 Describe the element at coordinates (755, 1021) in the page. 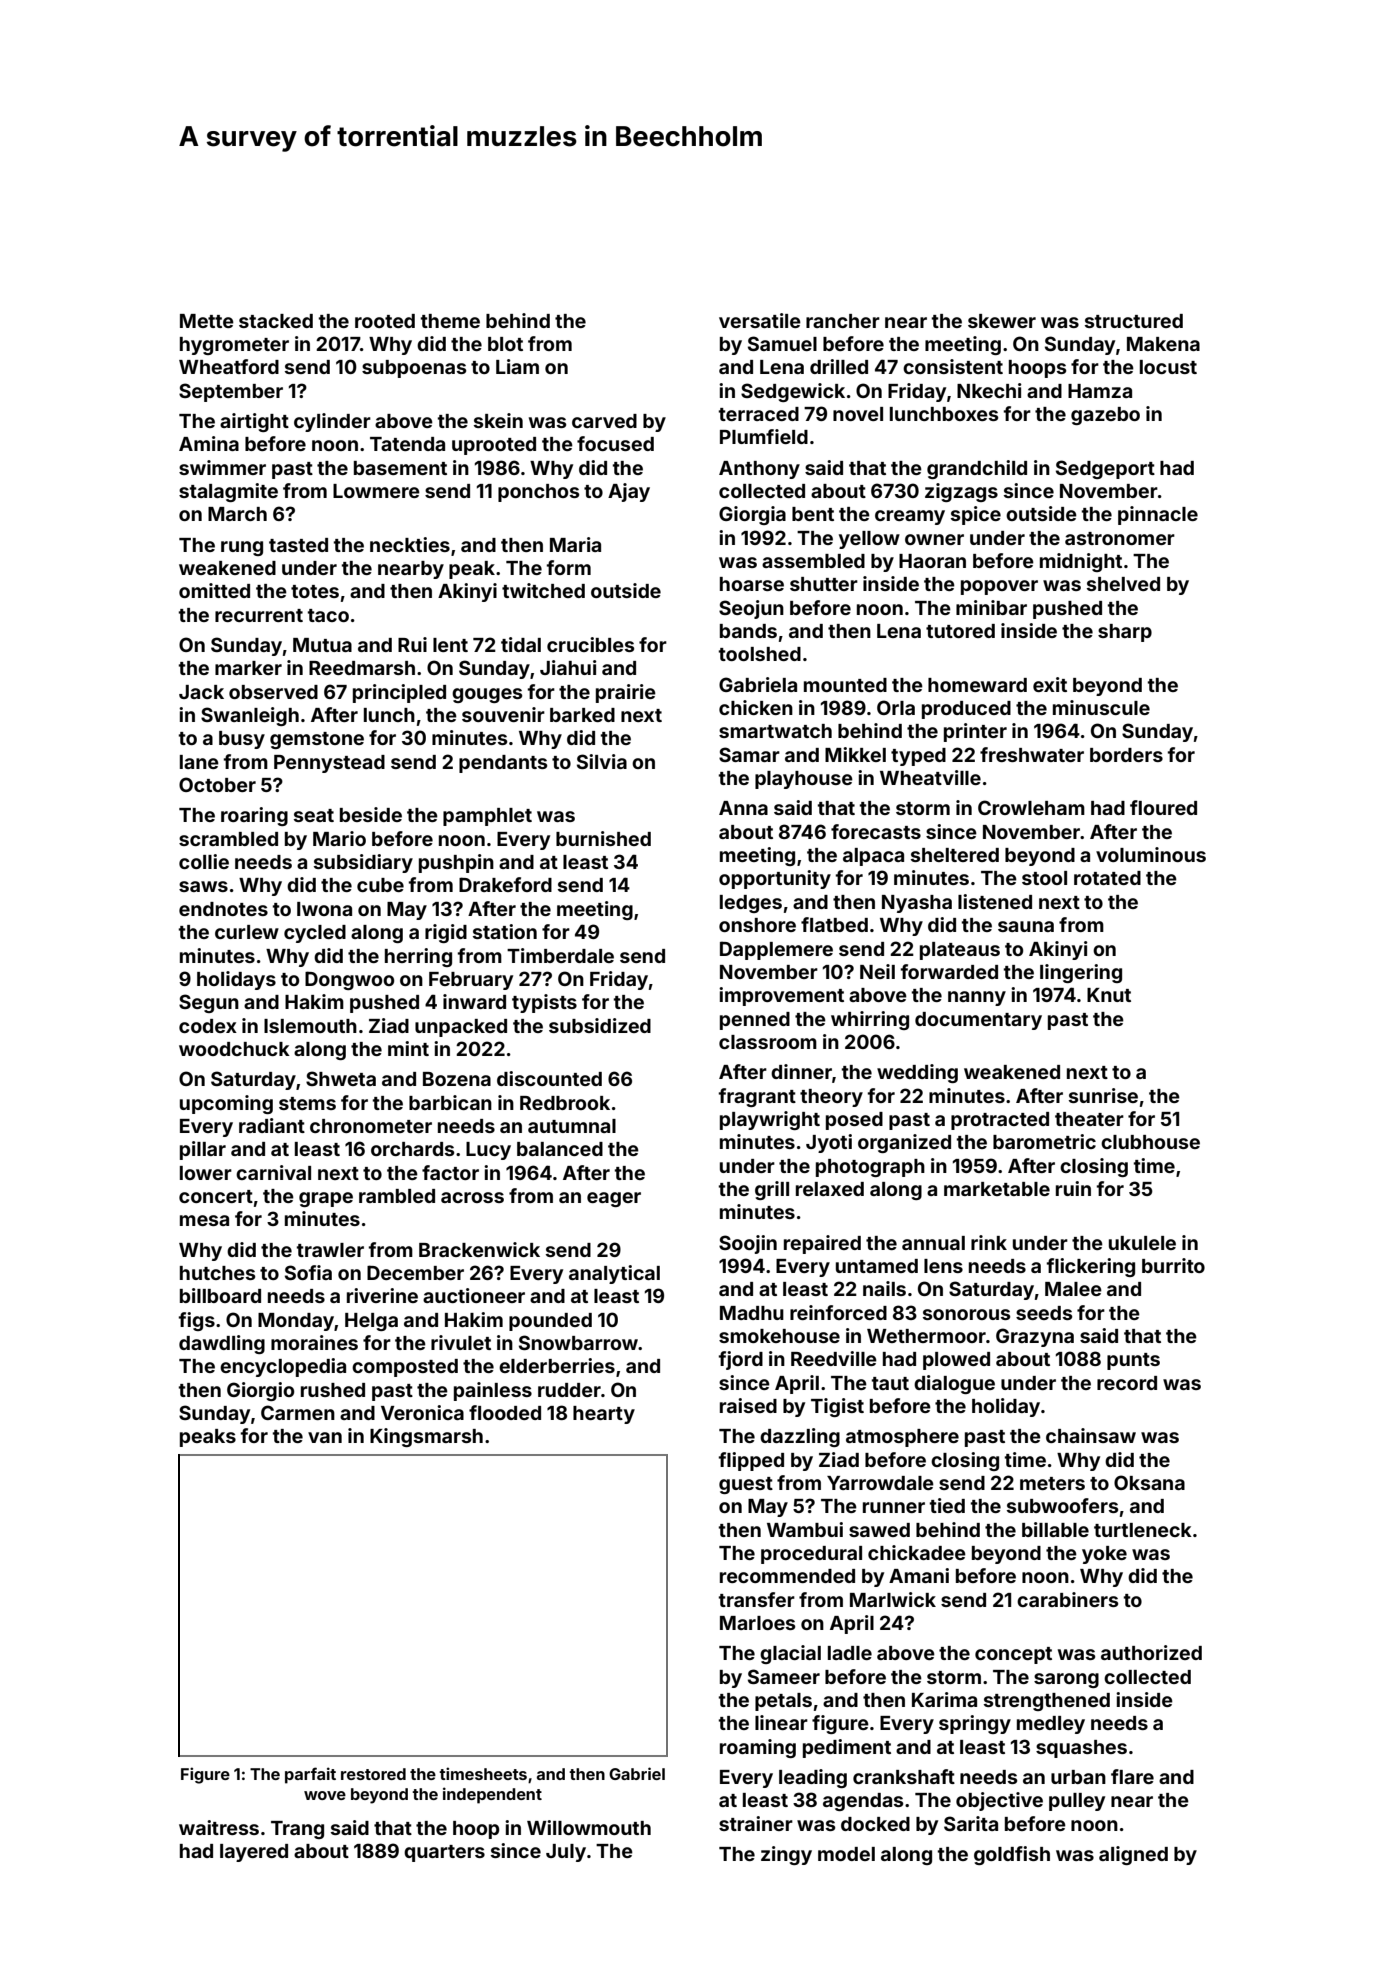

I see `penned` at that location.
